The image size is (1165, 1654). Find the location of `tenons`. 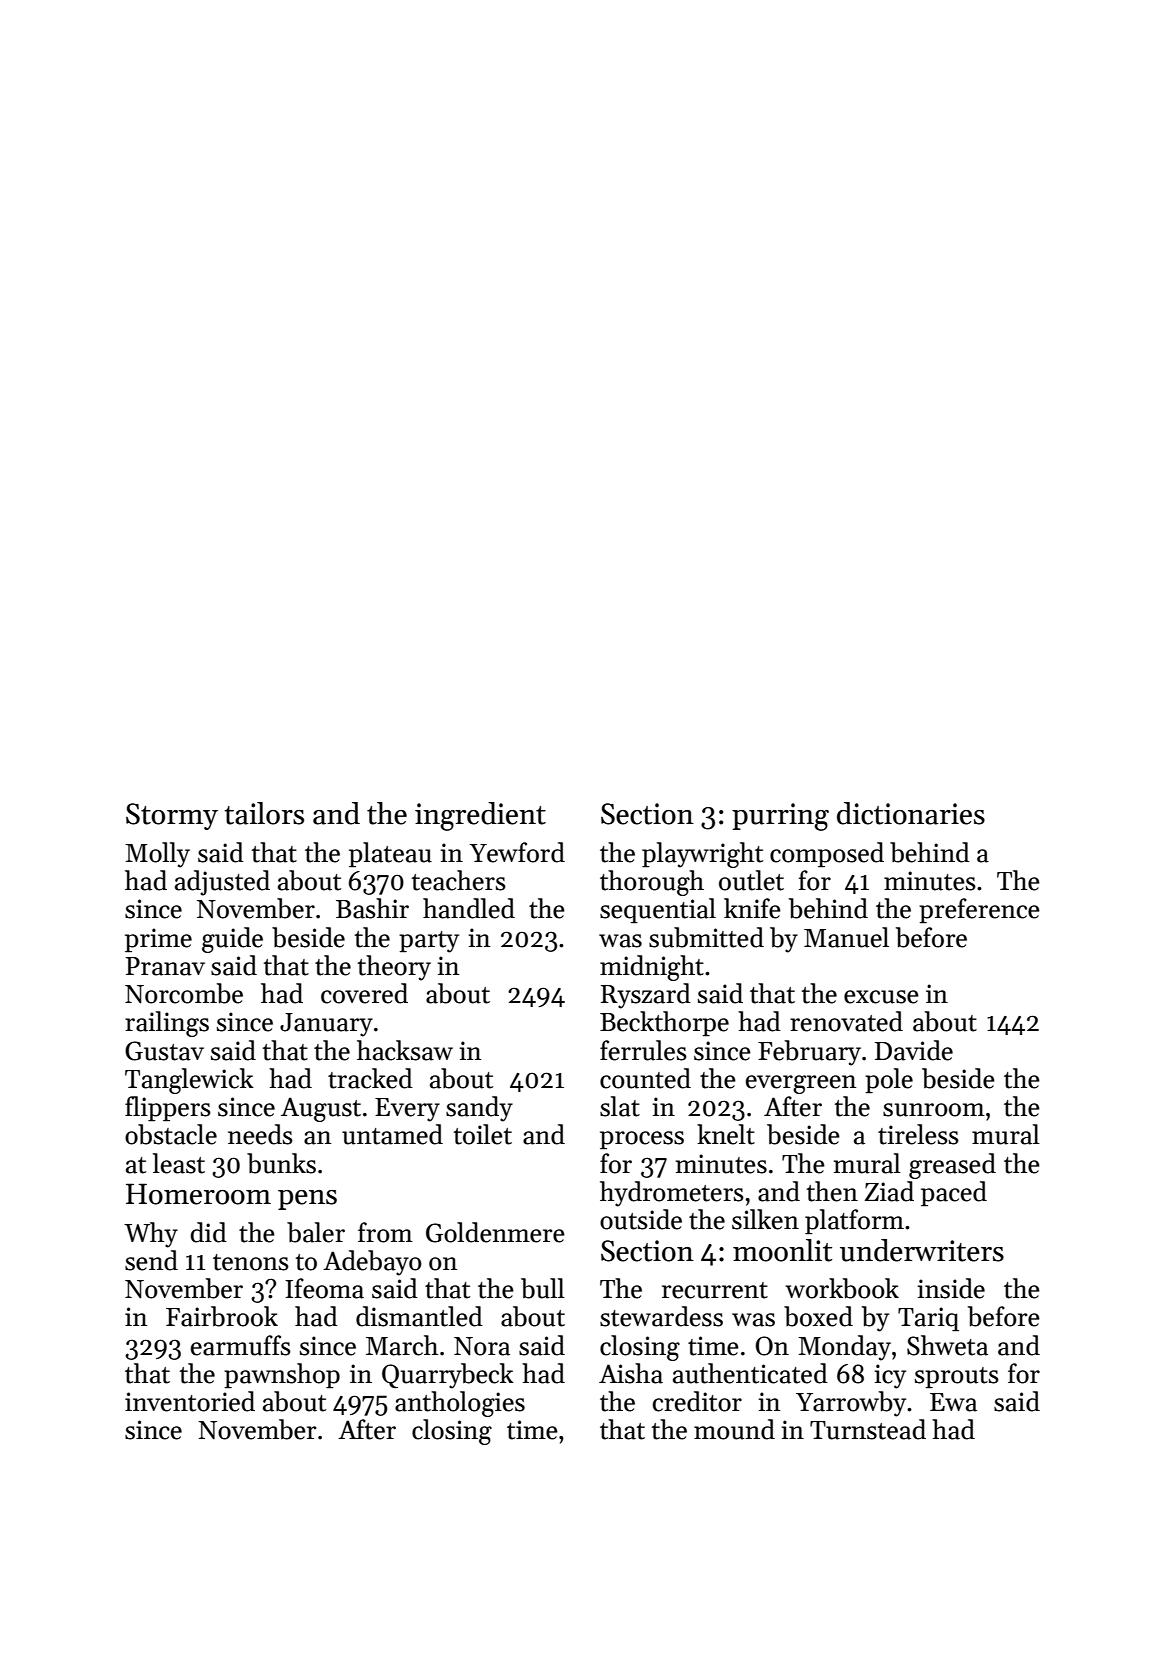

tenons is located at coordinates (251, 1262).
